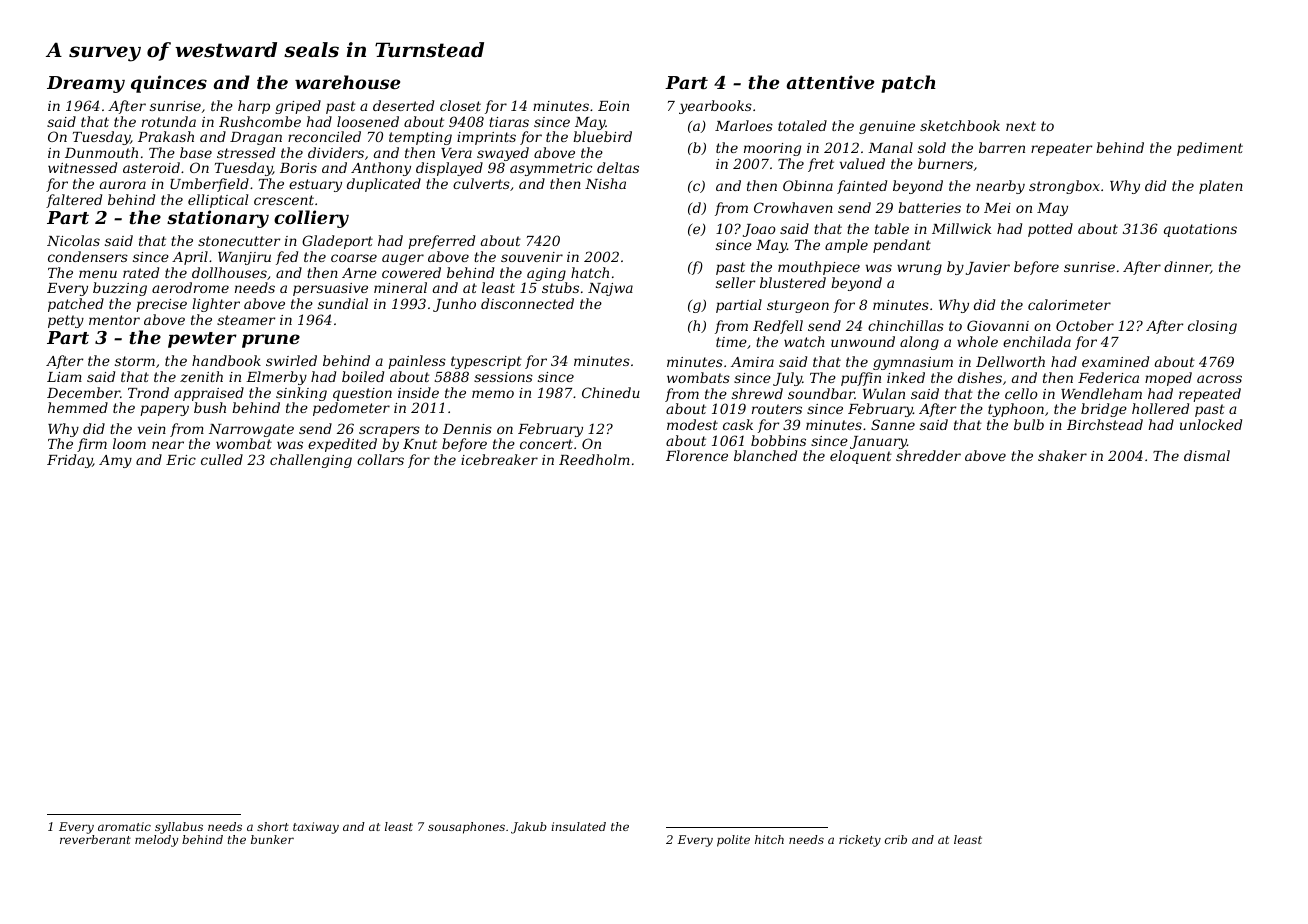 The height and width of the screenshot is (924, 1308). What do you see at coordinates (769, 839) in the screenshot?
I see `hitch` at bounding box center [769, 839].
